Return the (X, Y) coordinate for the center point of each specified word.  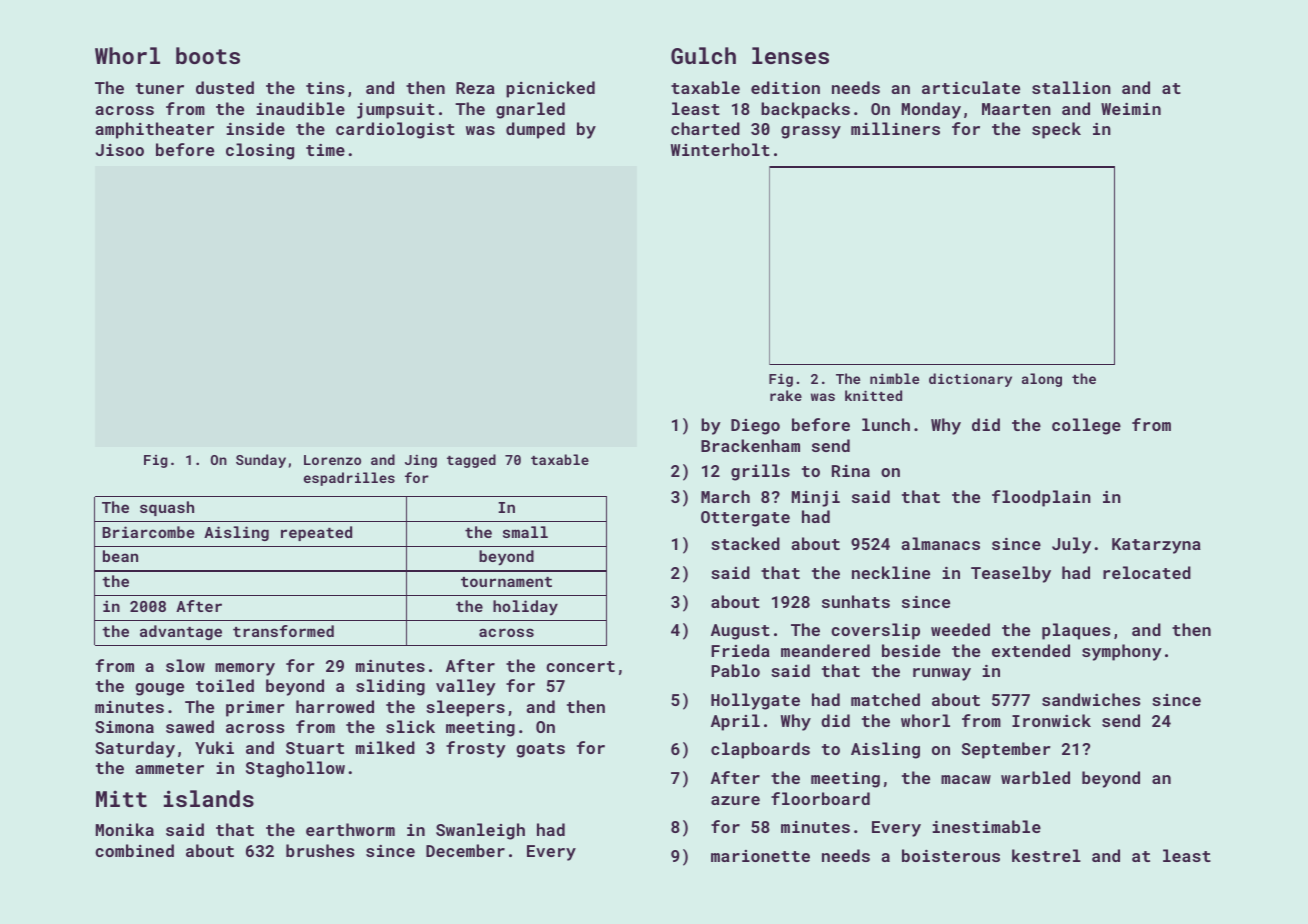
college (1086, 426)
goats (540, 750)
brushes (320, 850)
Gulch (703, 55)
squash (167, 508)
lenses (790, 55)
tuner (160, 88)
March (725, 496)
